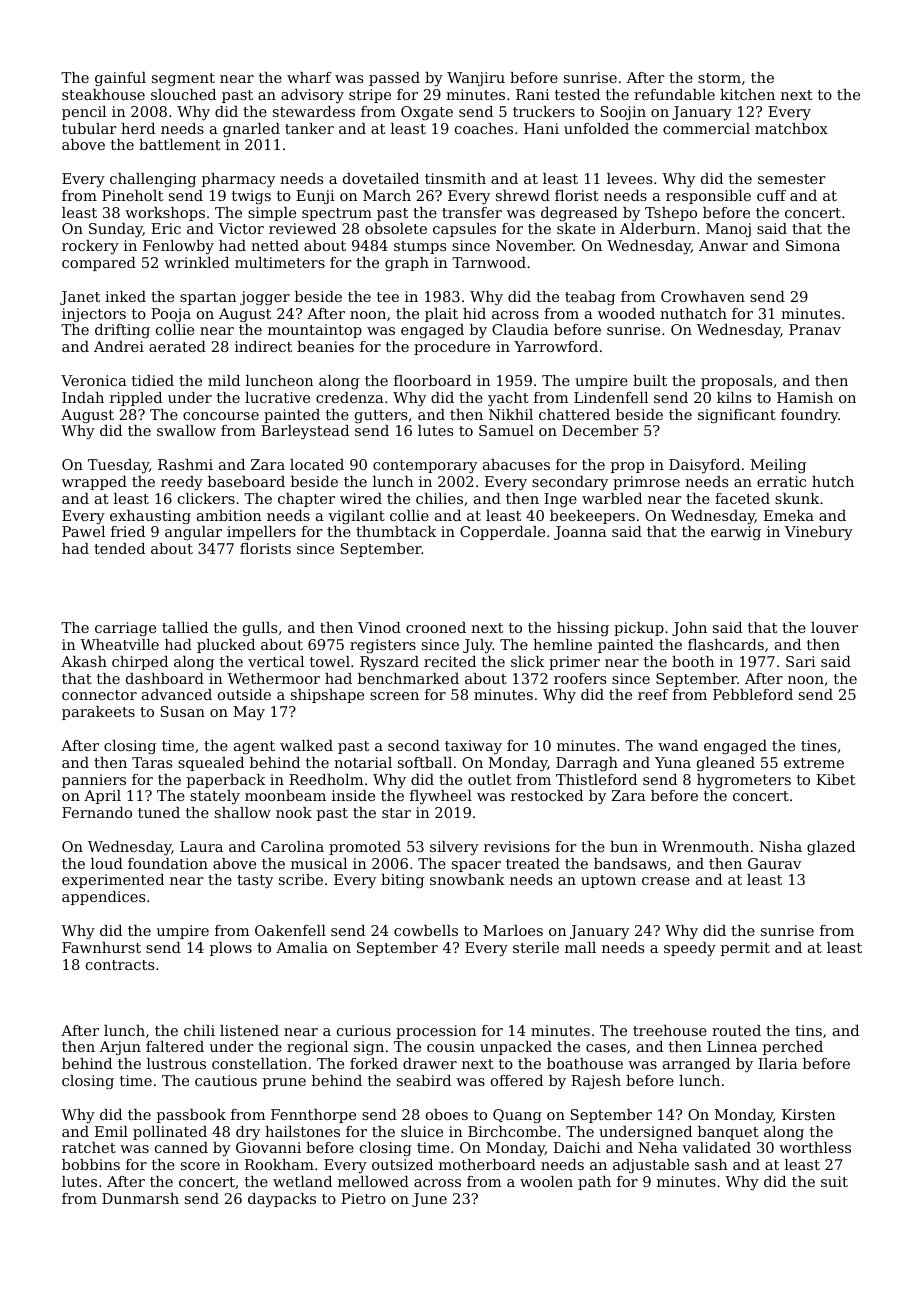 The height and width of the document is (1308, 924). I want to click on flashcards, so click(726, 644).
